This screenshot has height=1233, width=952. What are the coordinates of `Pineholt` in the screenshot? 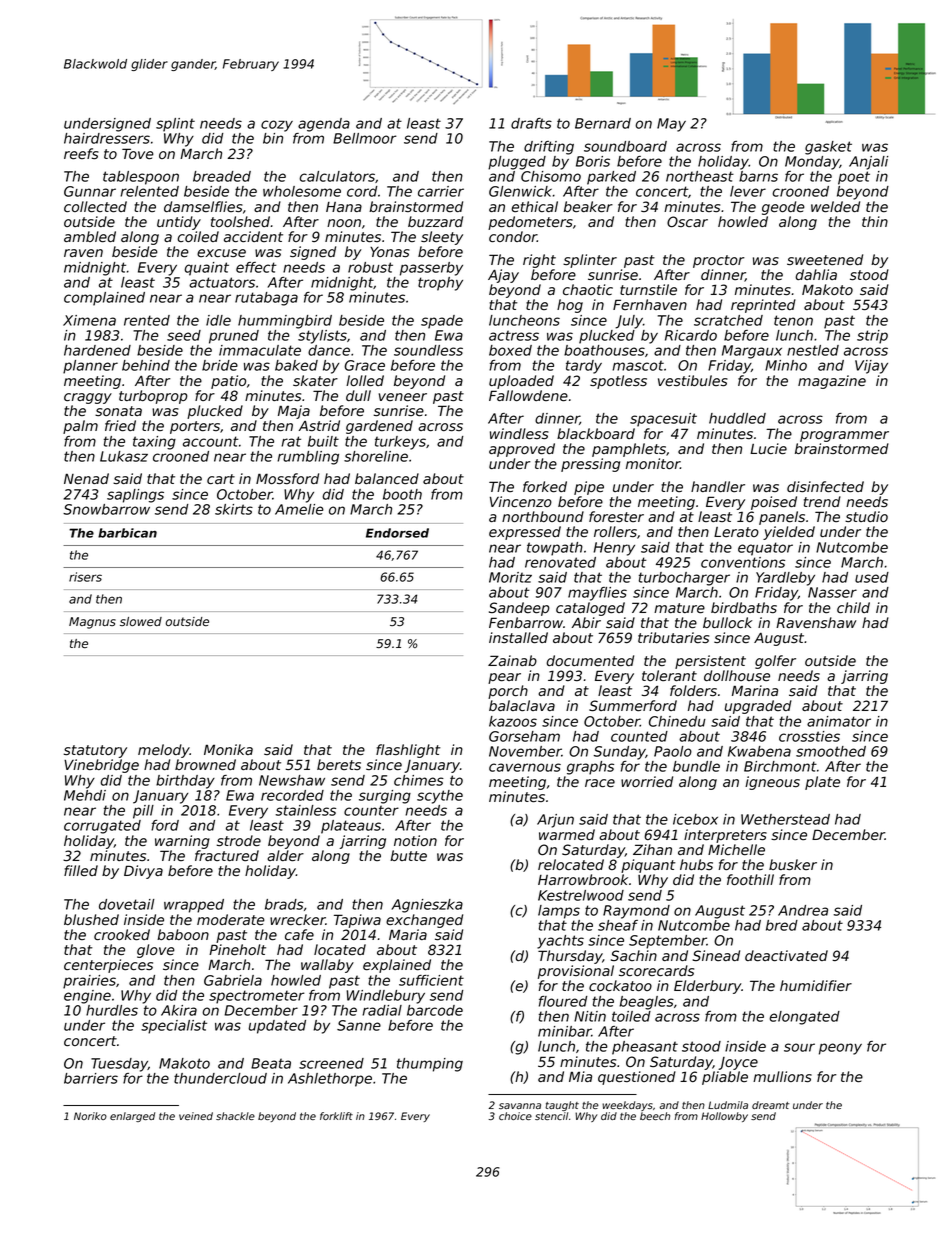 It's located at (237, 950).
